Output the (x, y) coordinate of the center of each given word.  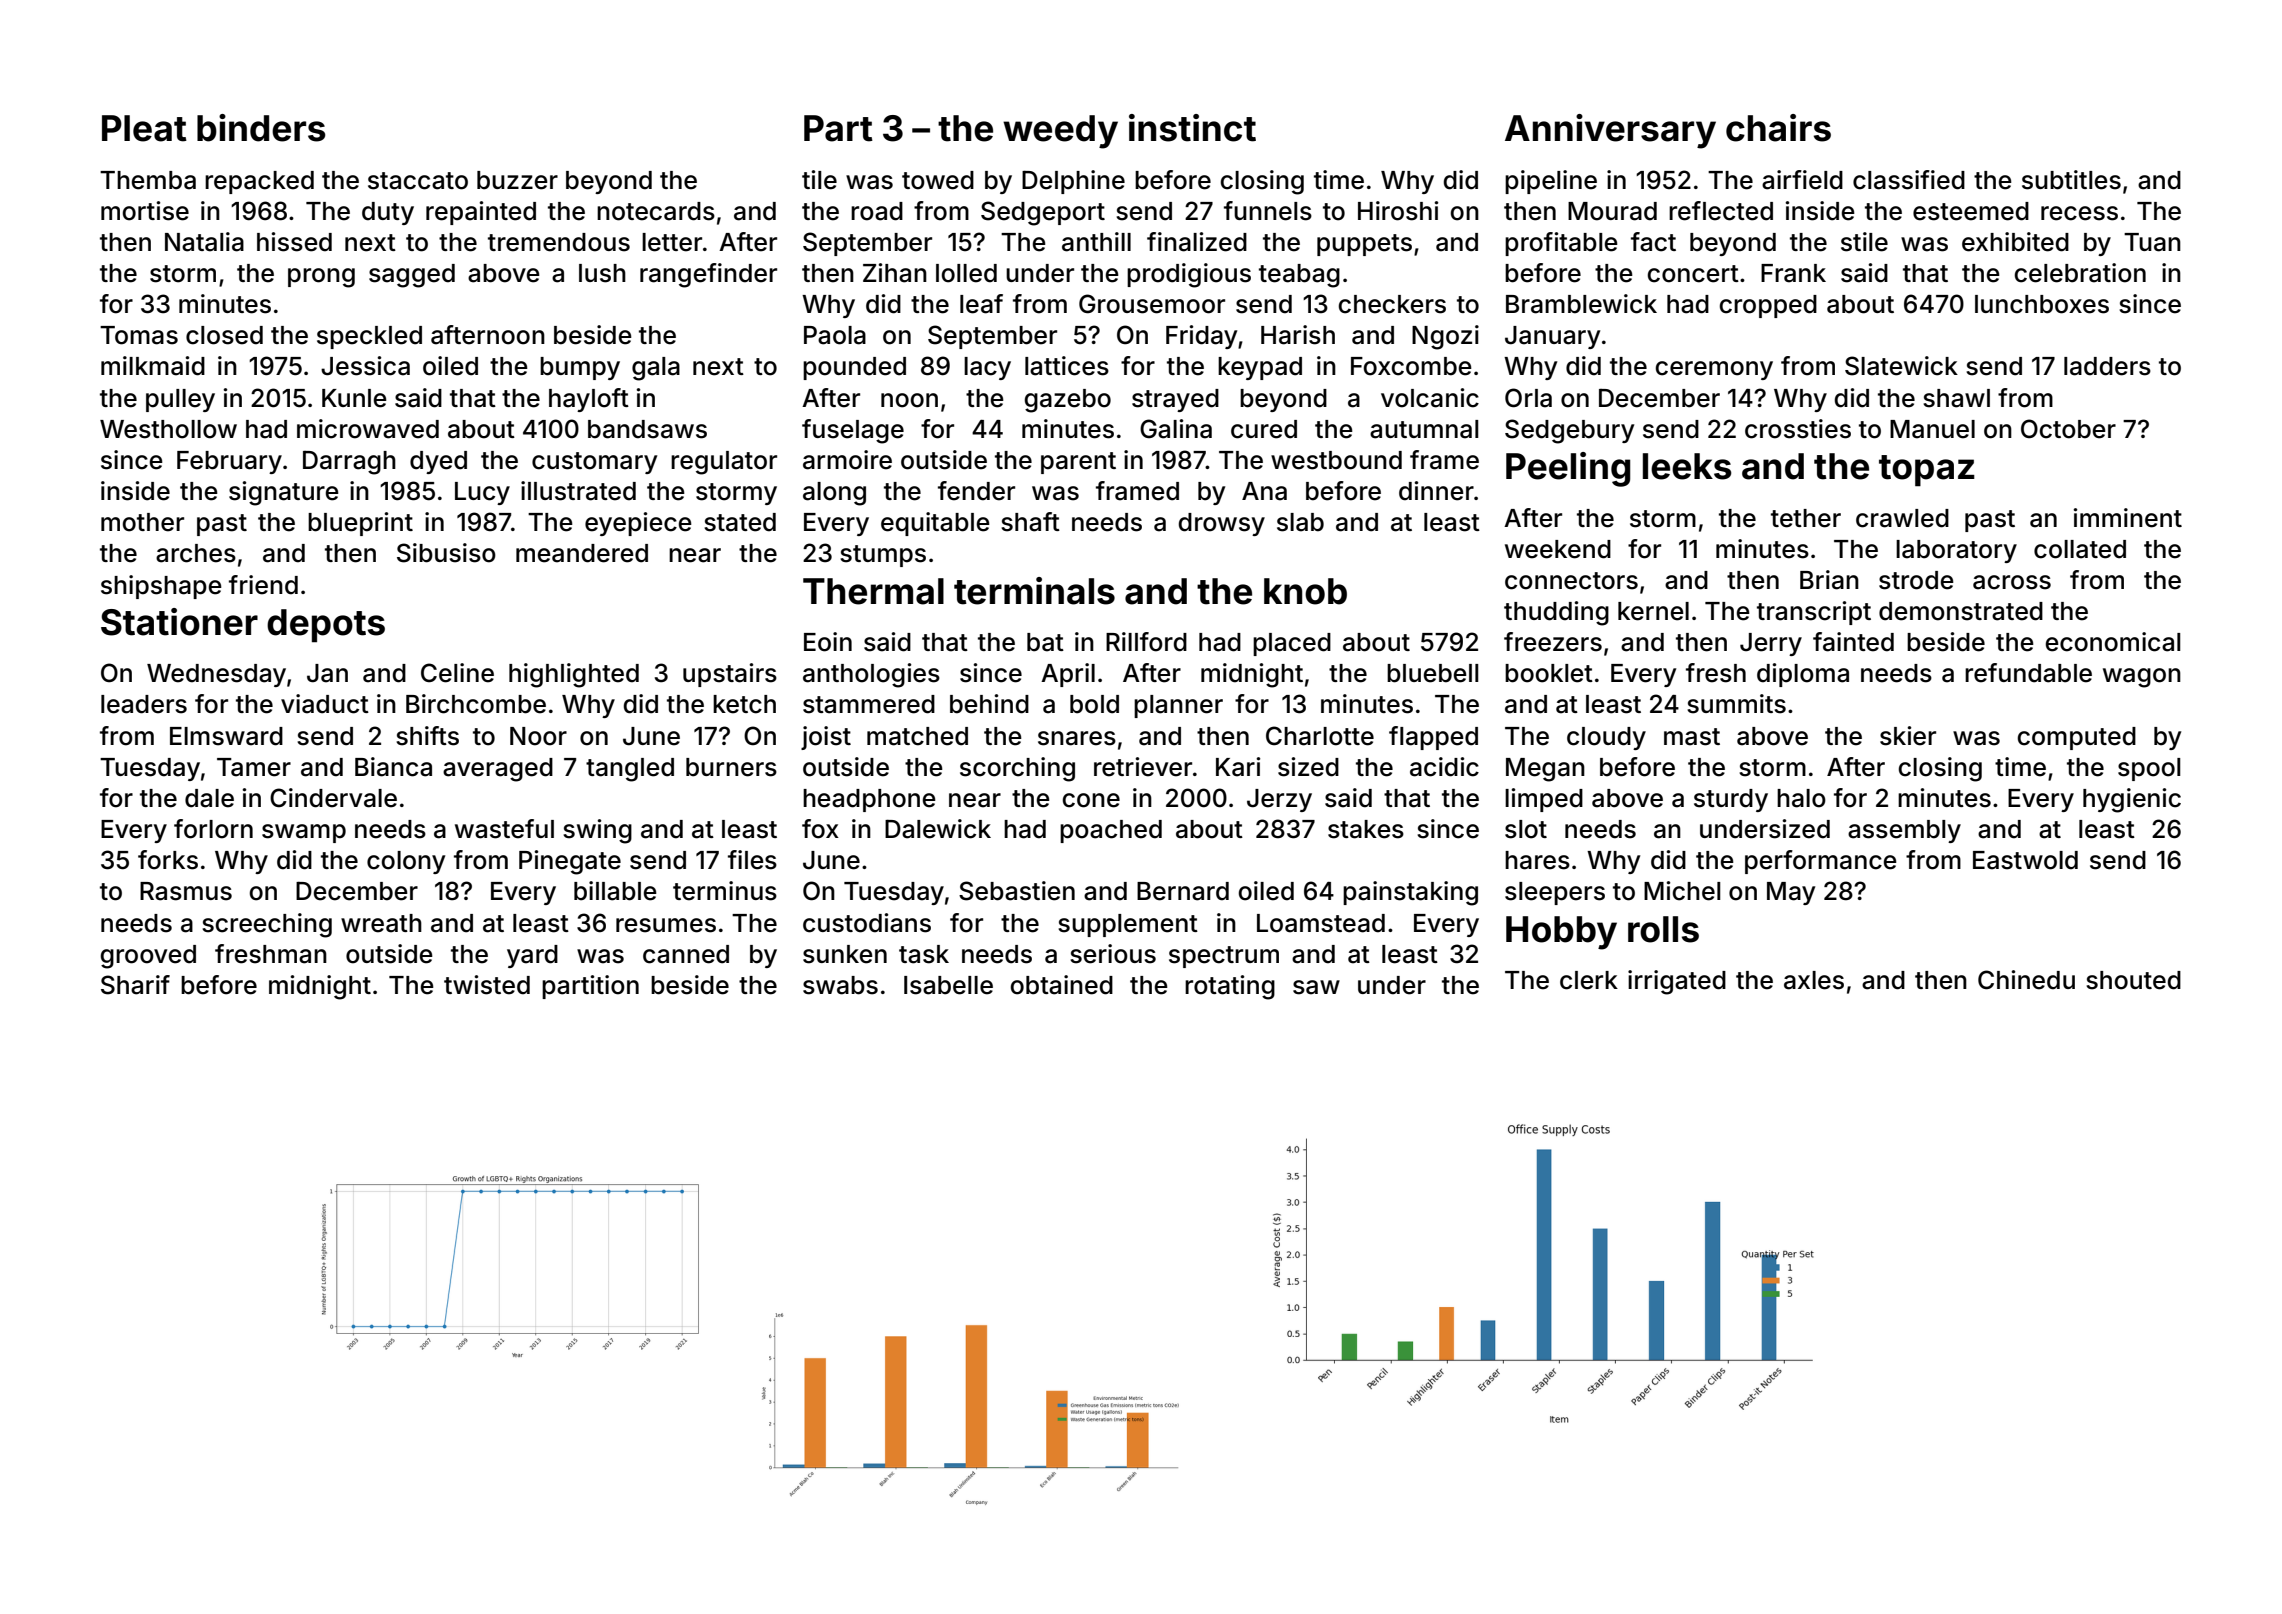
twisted (487, 985)
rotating (1230, 987)
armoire (847, 460)
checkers (1392, 304)
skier (1908, 736)
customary (594, 463)
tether (1806, 518)
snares (1077, 738)
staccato (418, 181)
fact (1653, 242)
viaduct (325, 704)
